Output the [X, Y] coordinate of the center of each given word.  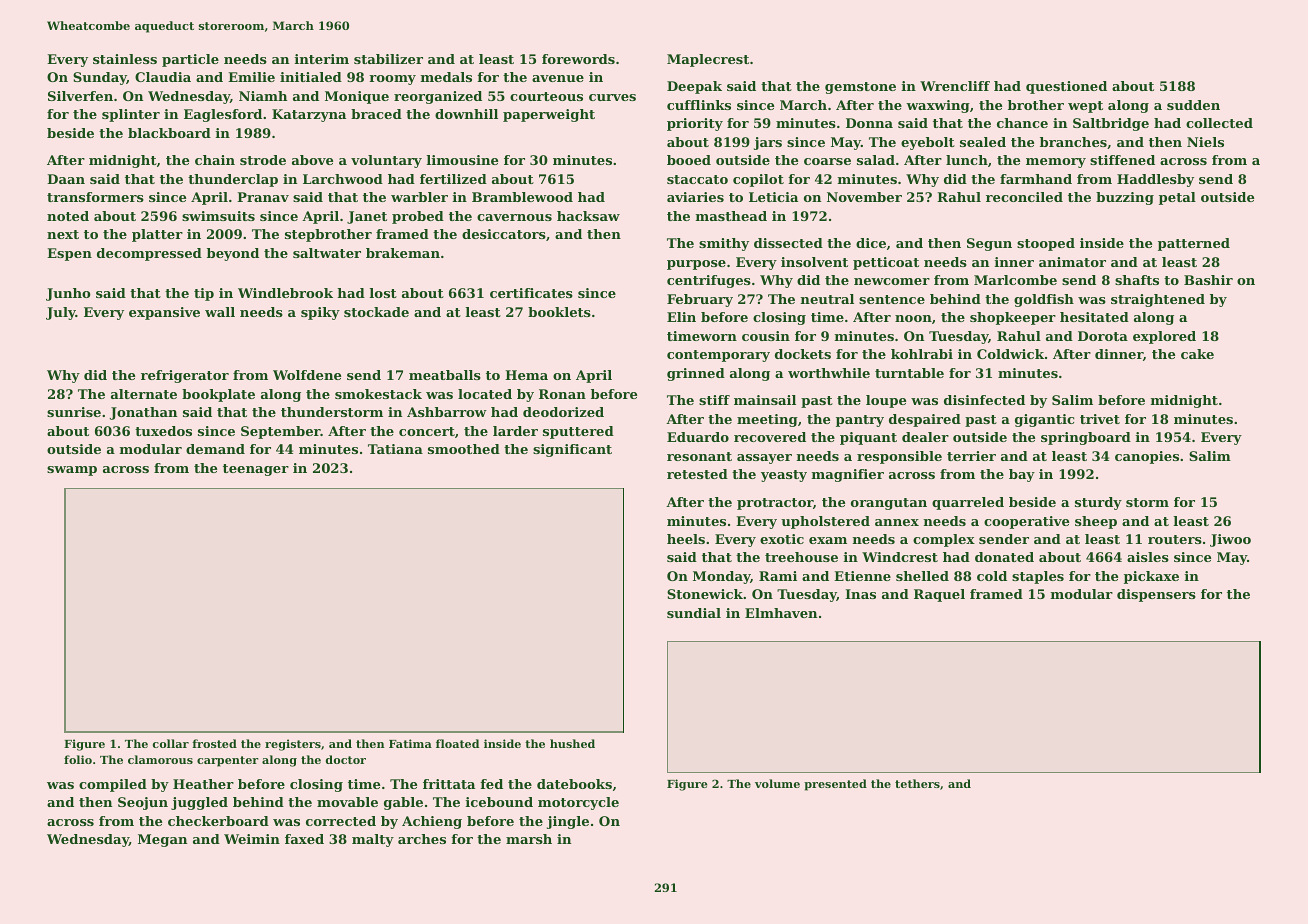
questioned [1066, 87]
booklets [559, 312]
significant [572, 450]
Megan [162, 840]
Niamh [263, 96]
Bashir [1208, 280]
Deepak [694, 87]
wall [220, 312]
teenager [256, 470]
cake [1197, 354]
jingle [568, 822]
